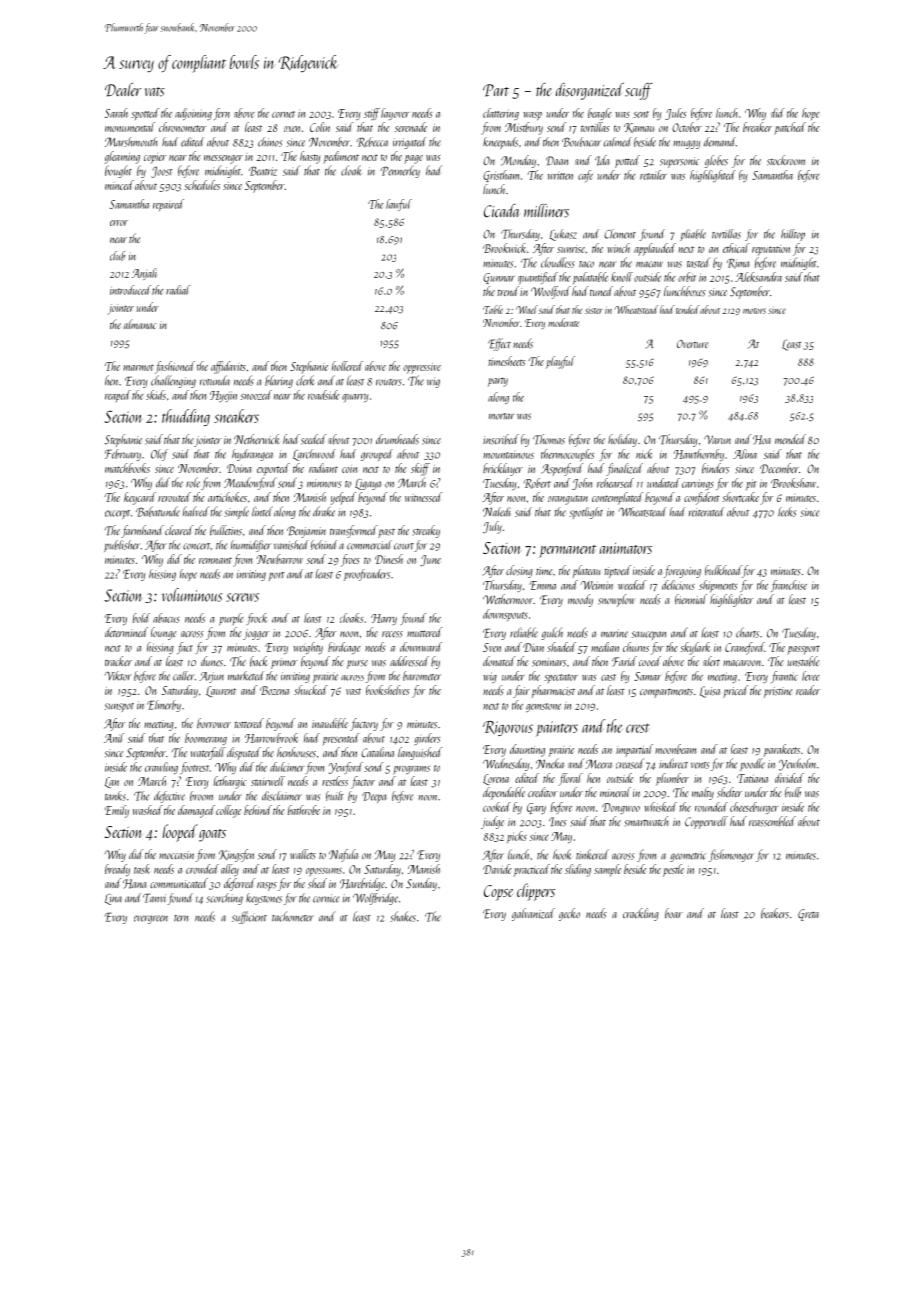  Describe the element at coordinates (117, 256) in the image. I see `club` at that location.
